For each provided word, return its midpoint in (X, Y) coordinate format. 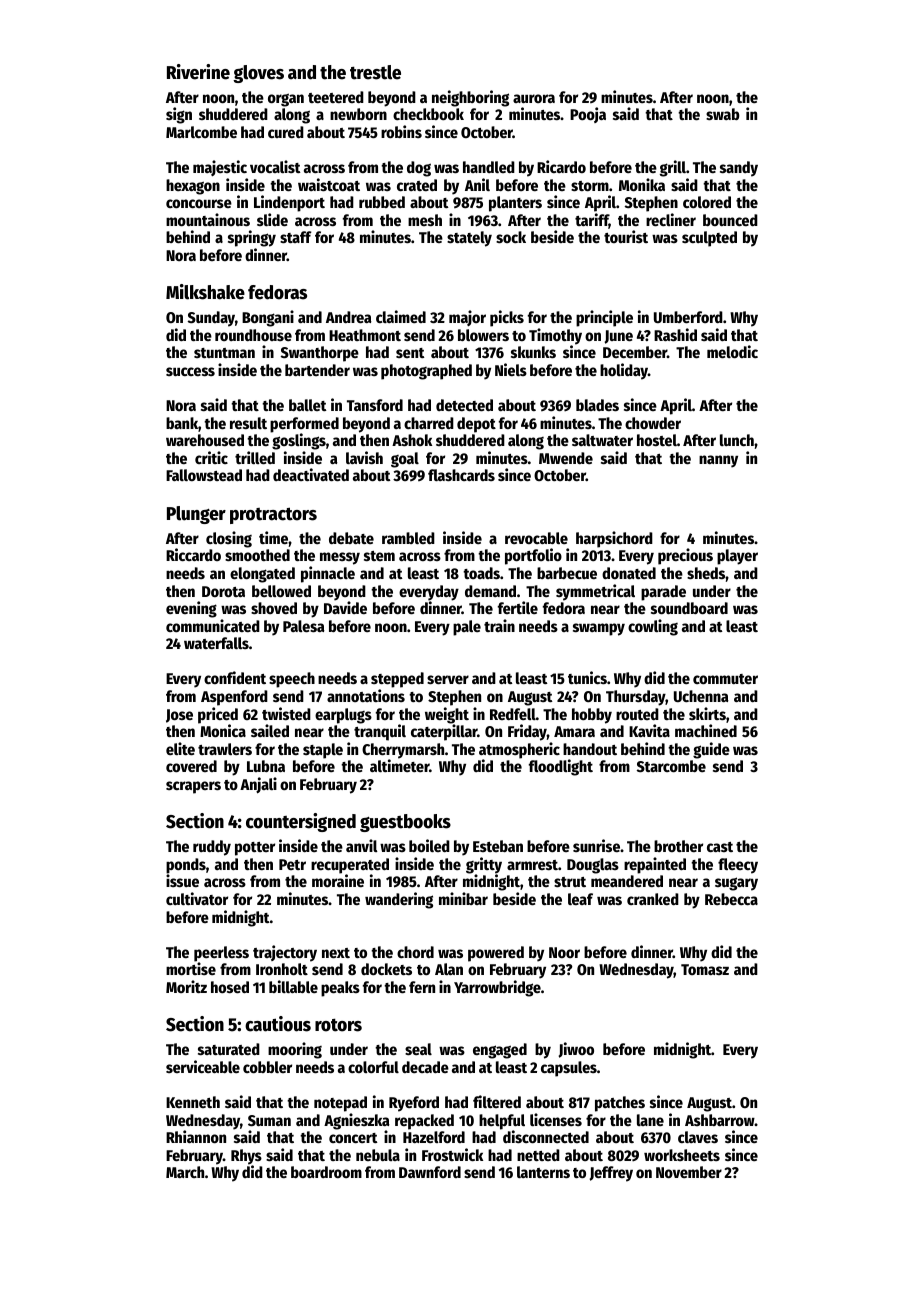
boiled (429, 845)
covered (191, 766)
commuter (725, 679)
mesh (425, 220)
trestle (375, 72)
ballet (308, 405)
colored (707, 202)
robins (401, 131)
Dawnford (430, 1172)
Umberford (688, 317)
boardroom (326, 1172)
